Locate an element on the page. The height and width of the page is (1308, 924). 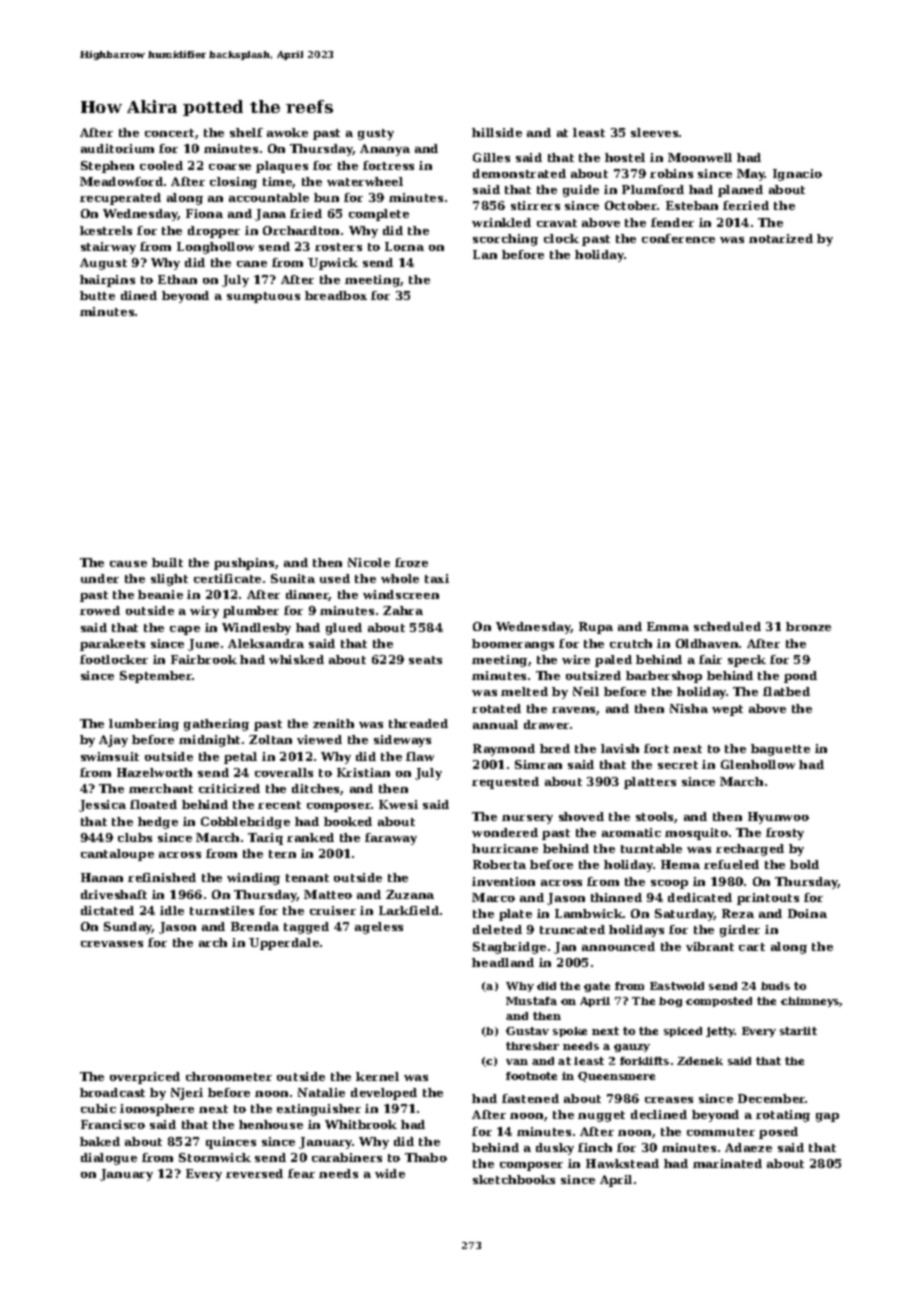
baked is located at coordinates (100, 1141).
